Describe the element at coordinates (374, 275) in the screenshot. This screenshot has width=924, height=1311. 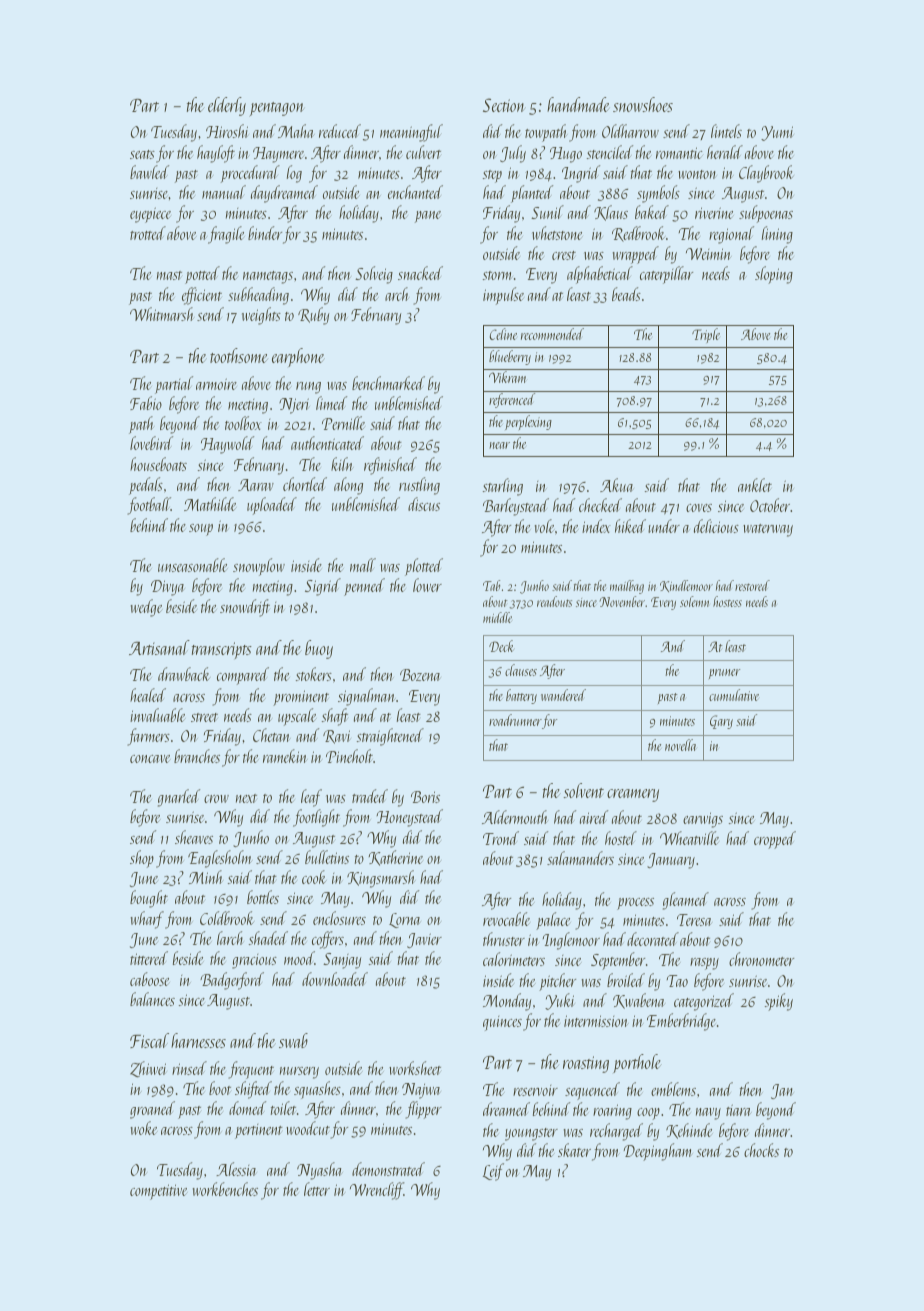
I see `Solveig` at that location.
